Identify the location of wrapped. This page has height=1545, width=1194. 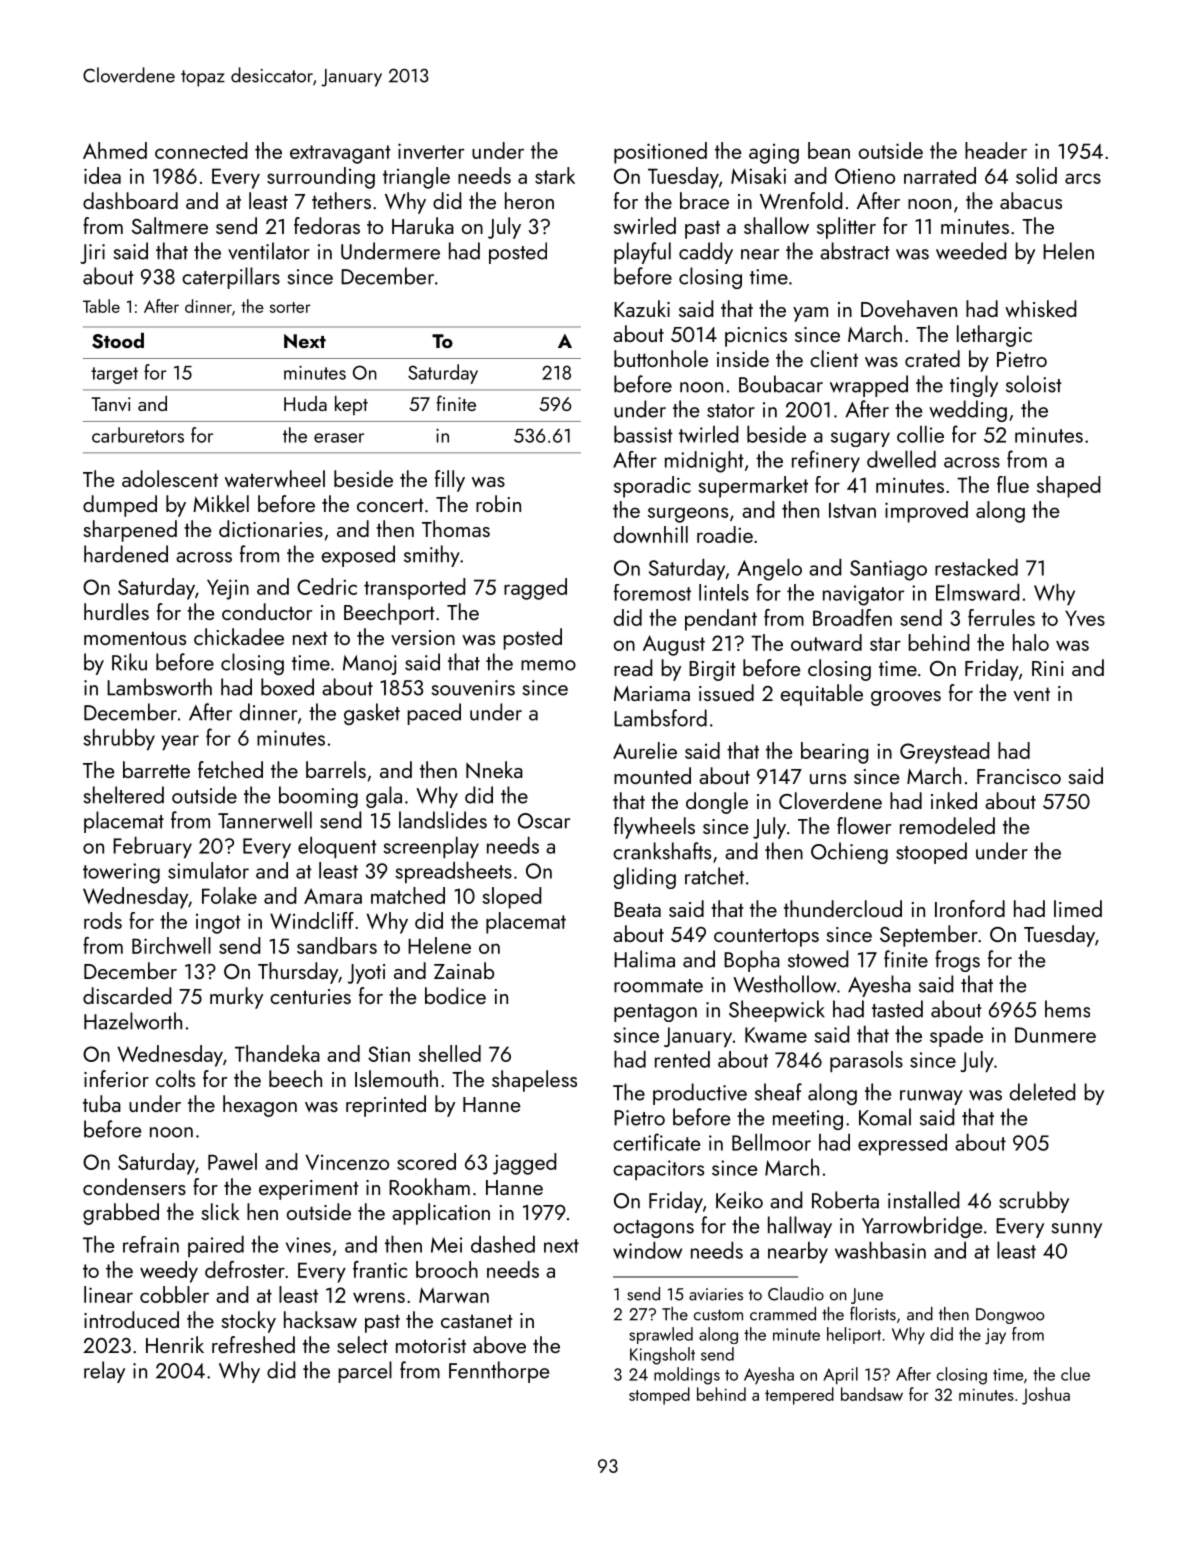
(869, 386).
